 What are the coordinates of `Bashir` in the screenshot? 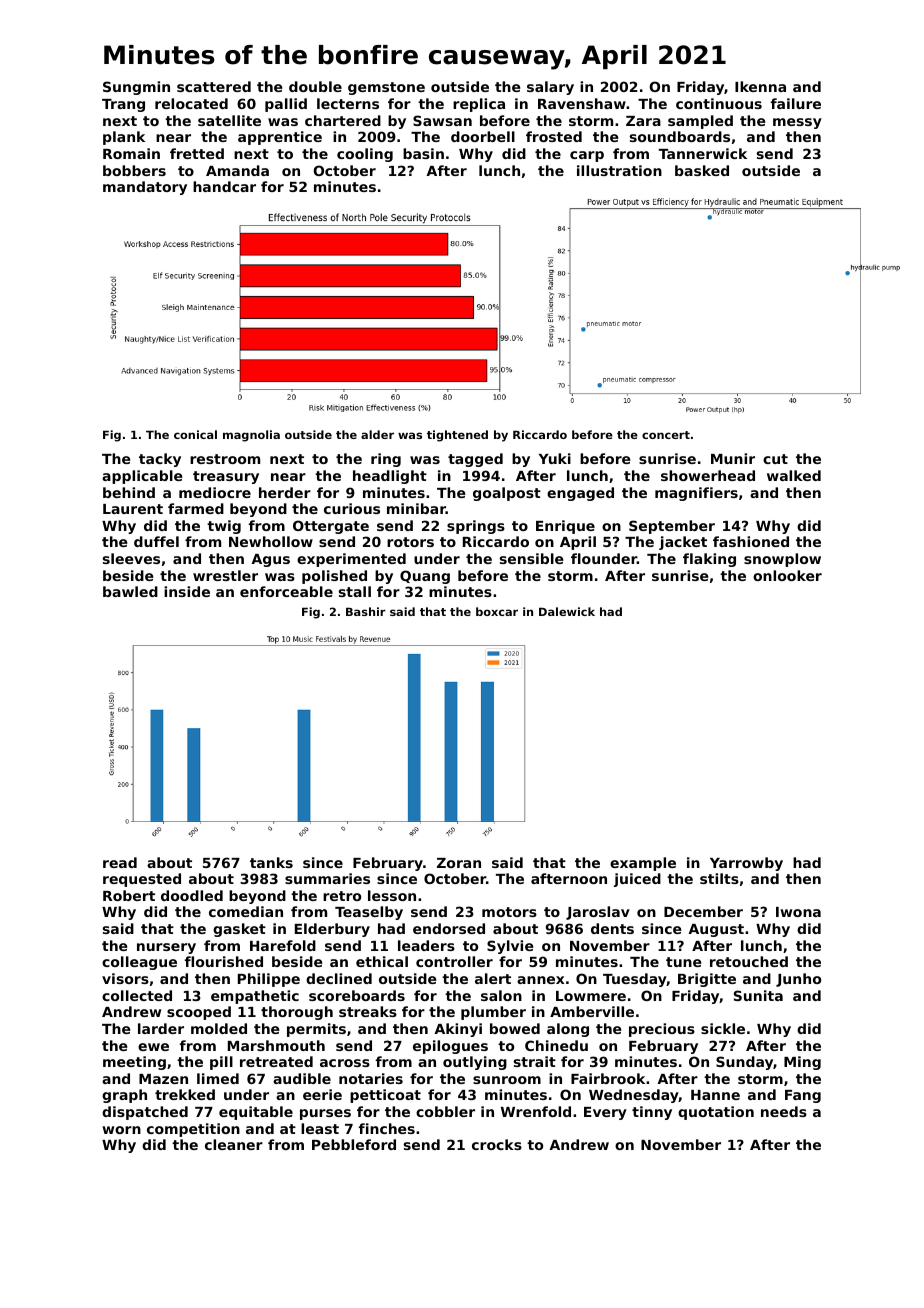 It's located at (366, 611).
